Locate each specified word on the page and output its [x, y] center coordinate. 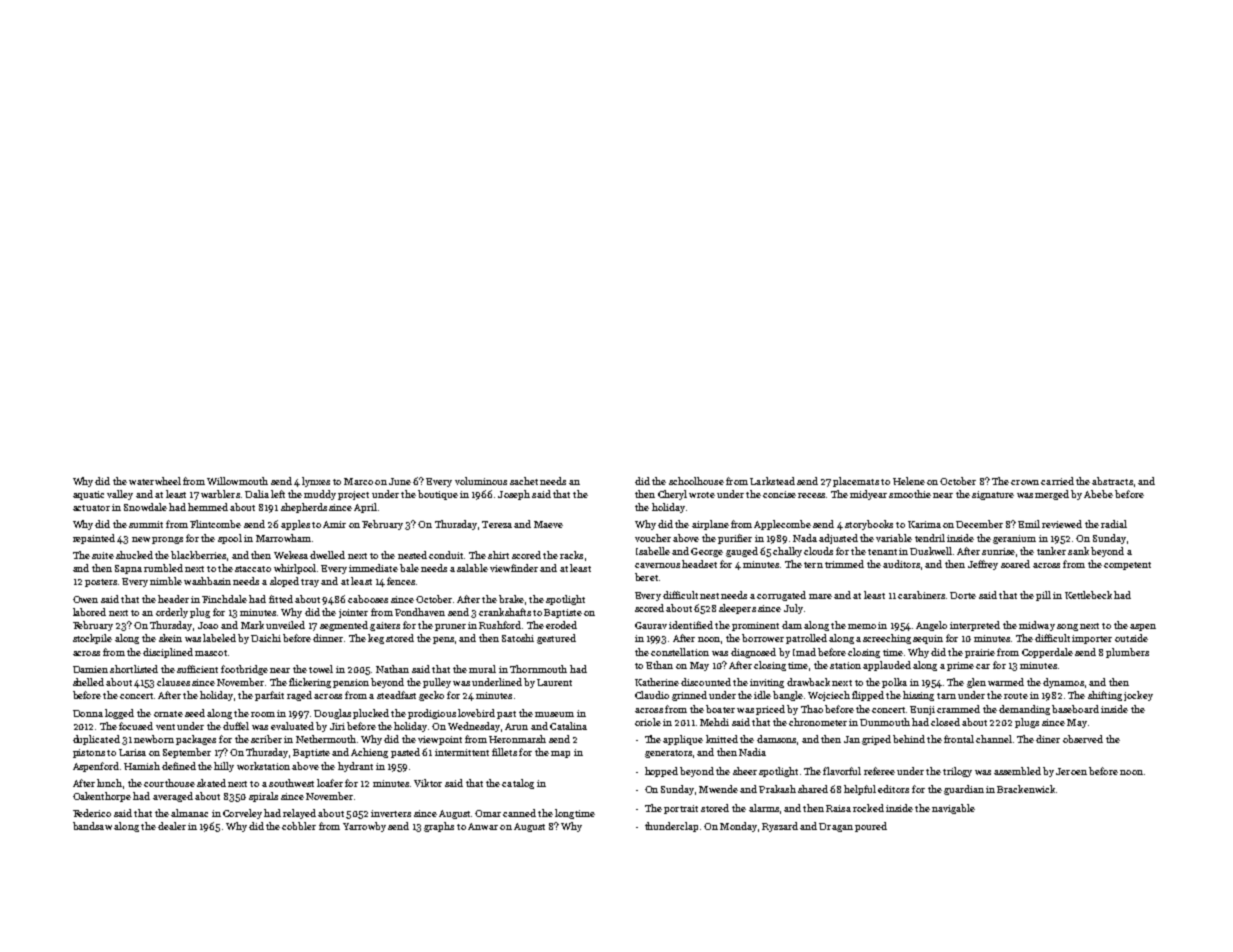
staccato [253, 569]
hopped [661, 772]
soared [1015, 564]
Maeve [548, 524]
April [365, 508]
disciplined [168, 653]
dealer [172, 826]
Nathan [392, 669]
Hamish [142, 766]
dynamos [1063, 683]
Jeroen [1071, 771]
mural [482, 669]
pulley [437, 683]
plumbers [1127, 653]
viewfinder [514, 568]
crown [1025, 482]
